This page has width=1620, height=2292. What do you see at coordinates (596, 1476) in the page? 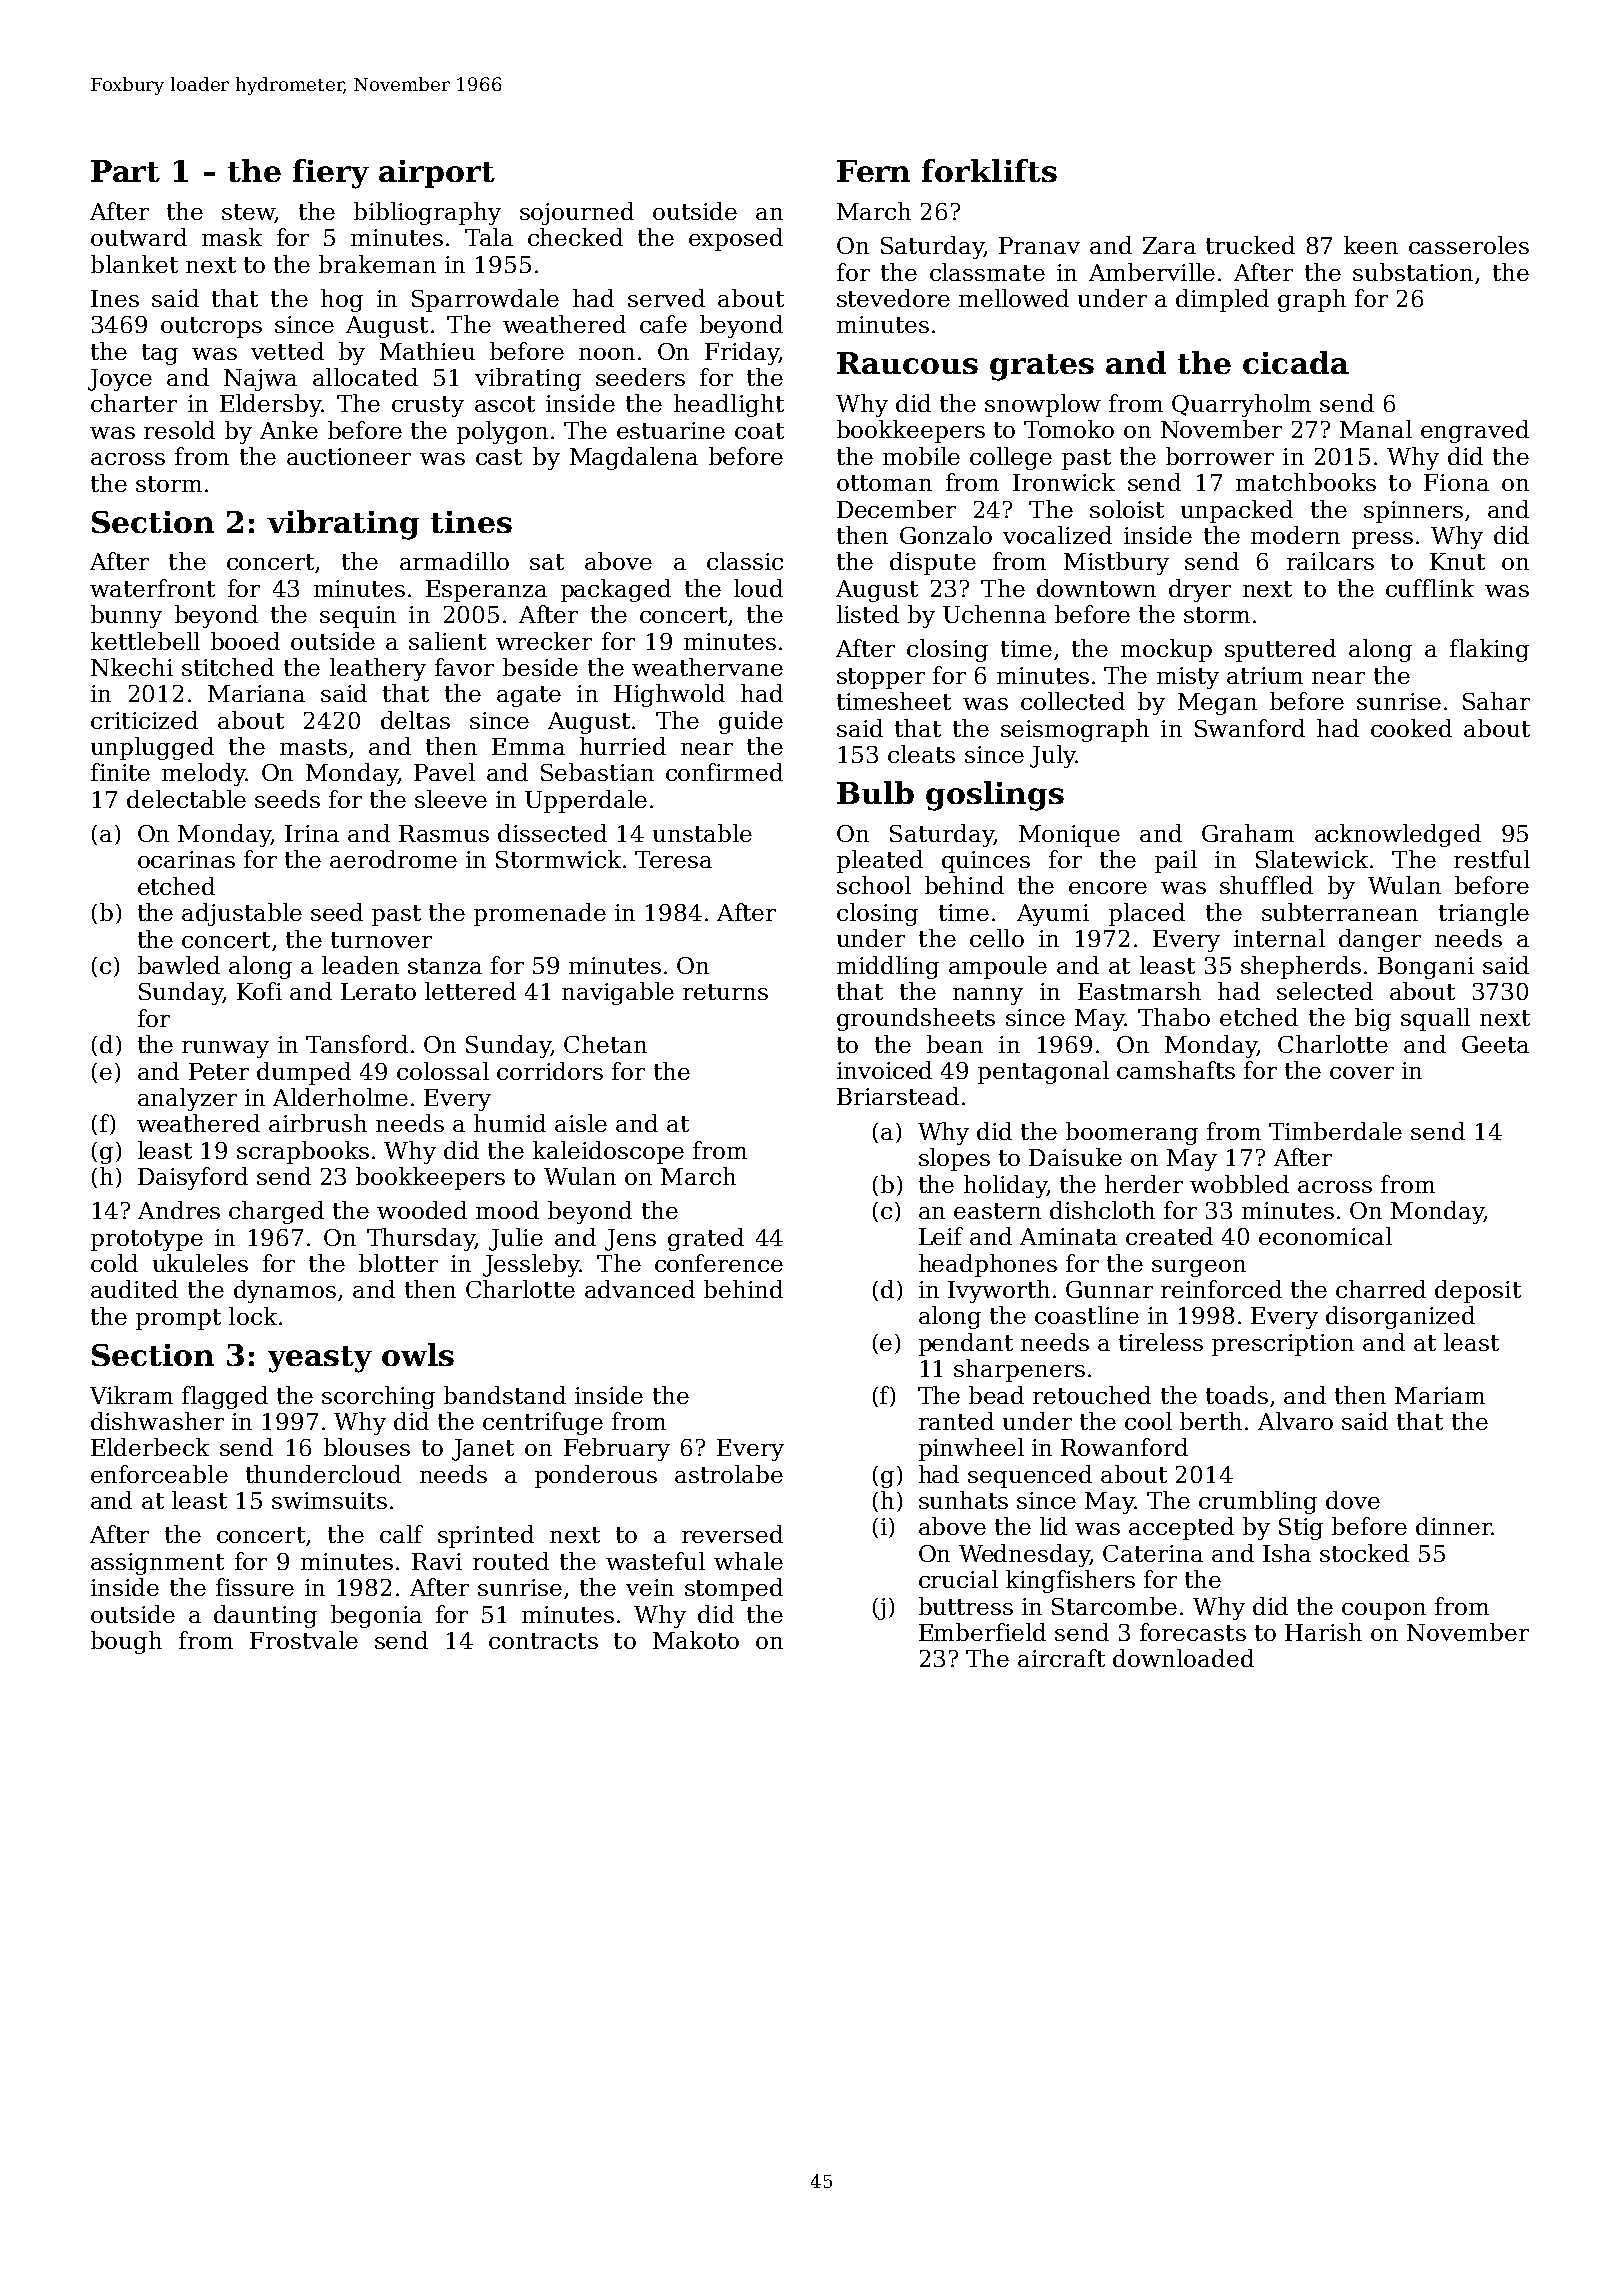
I see `ponderous` at bounding box center [596, 1476].
